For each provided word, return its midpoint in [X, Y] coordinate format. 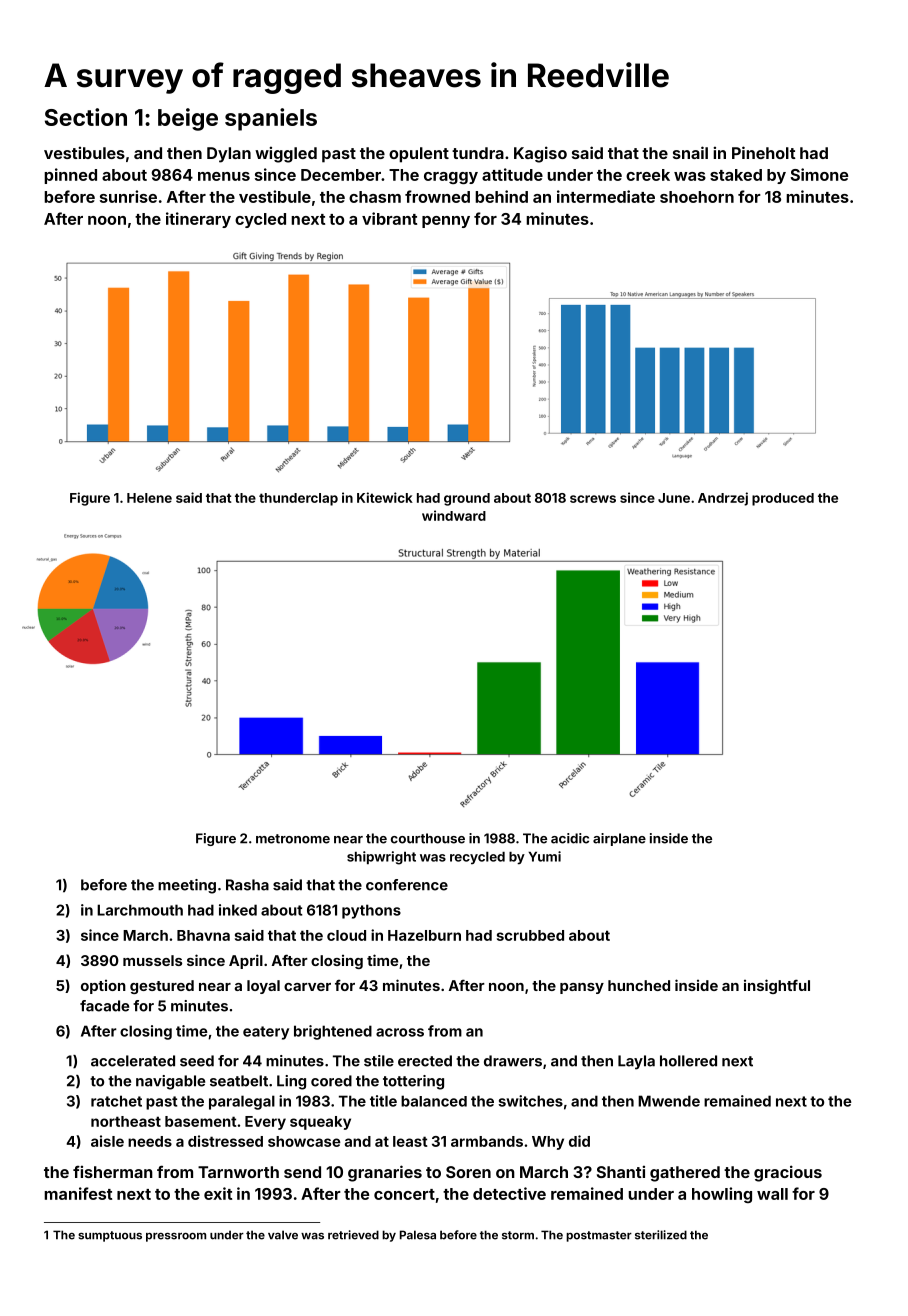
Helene [149, 498]
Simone [819, 174]
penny [446, 222]
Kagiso [540, 154]
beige [188, 119]
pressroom [176, 1237]
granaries [385, 1173]
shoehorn [697, 197]
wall [772, 1194]
